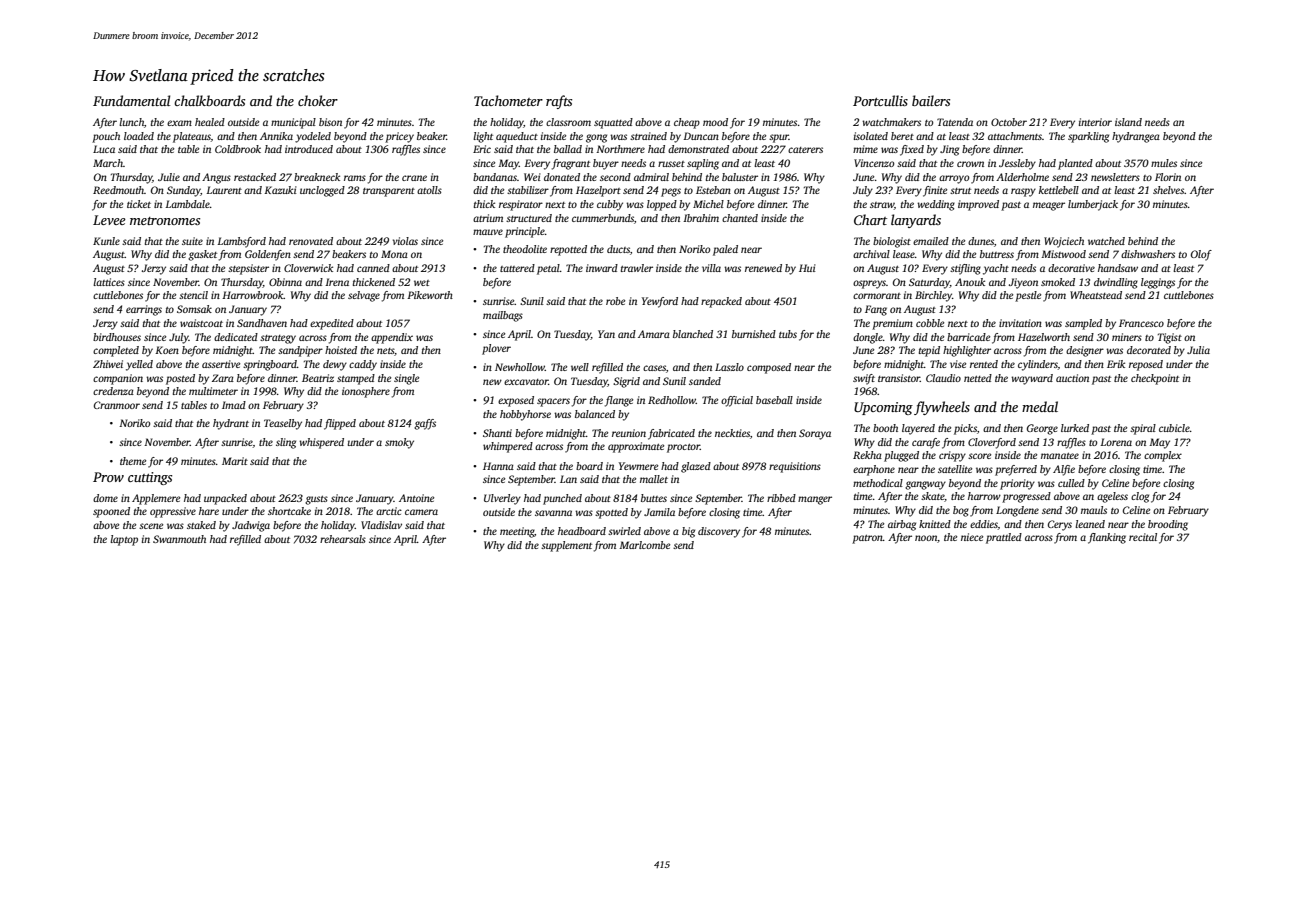  Describe the element at coordinates (892, 242) in the image. I see `biologist` at that location.
